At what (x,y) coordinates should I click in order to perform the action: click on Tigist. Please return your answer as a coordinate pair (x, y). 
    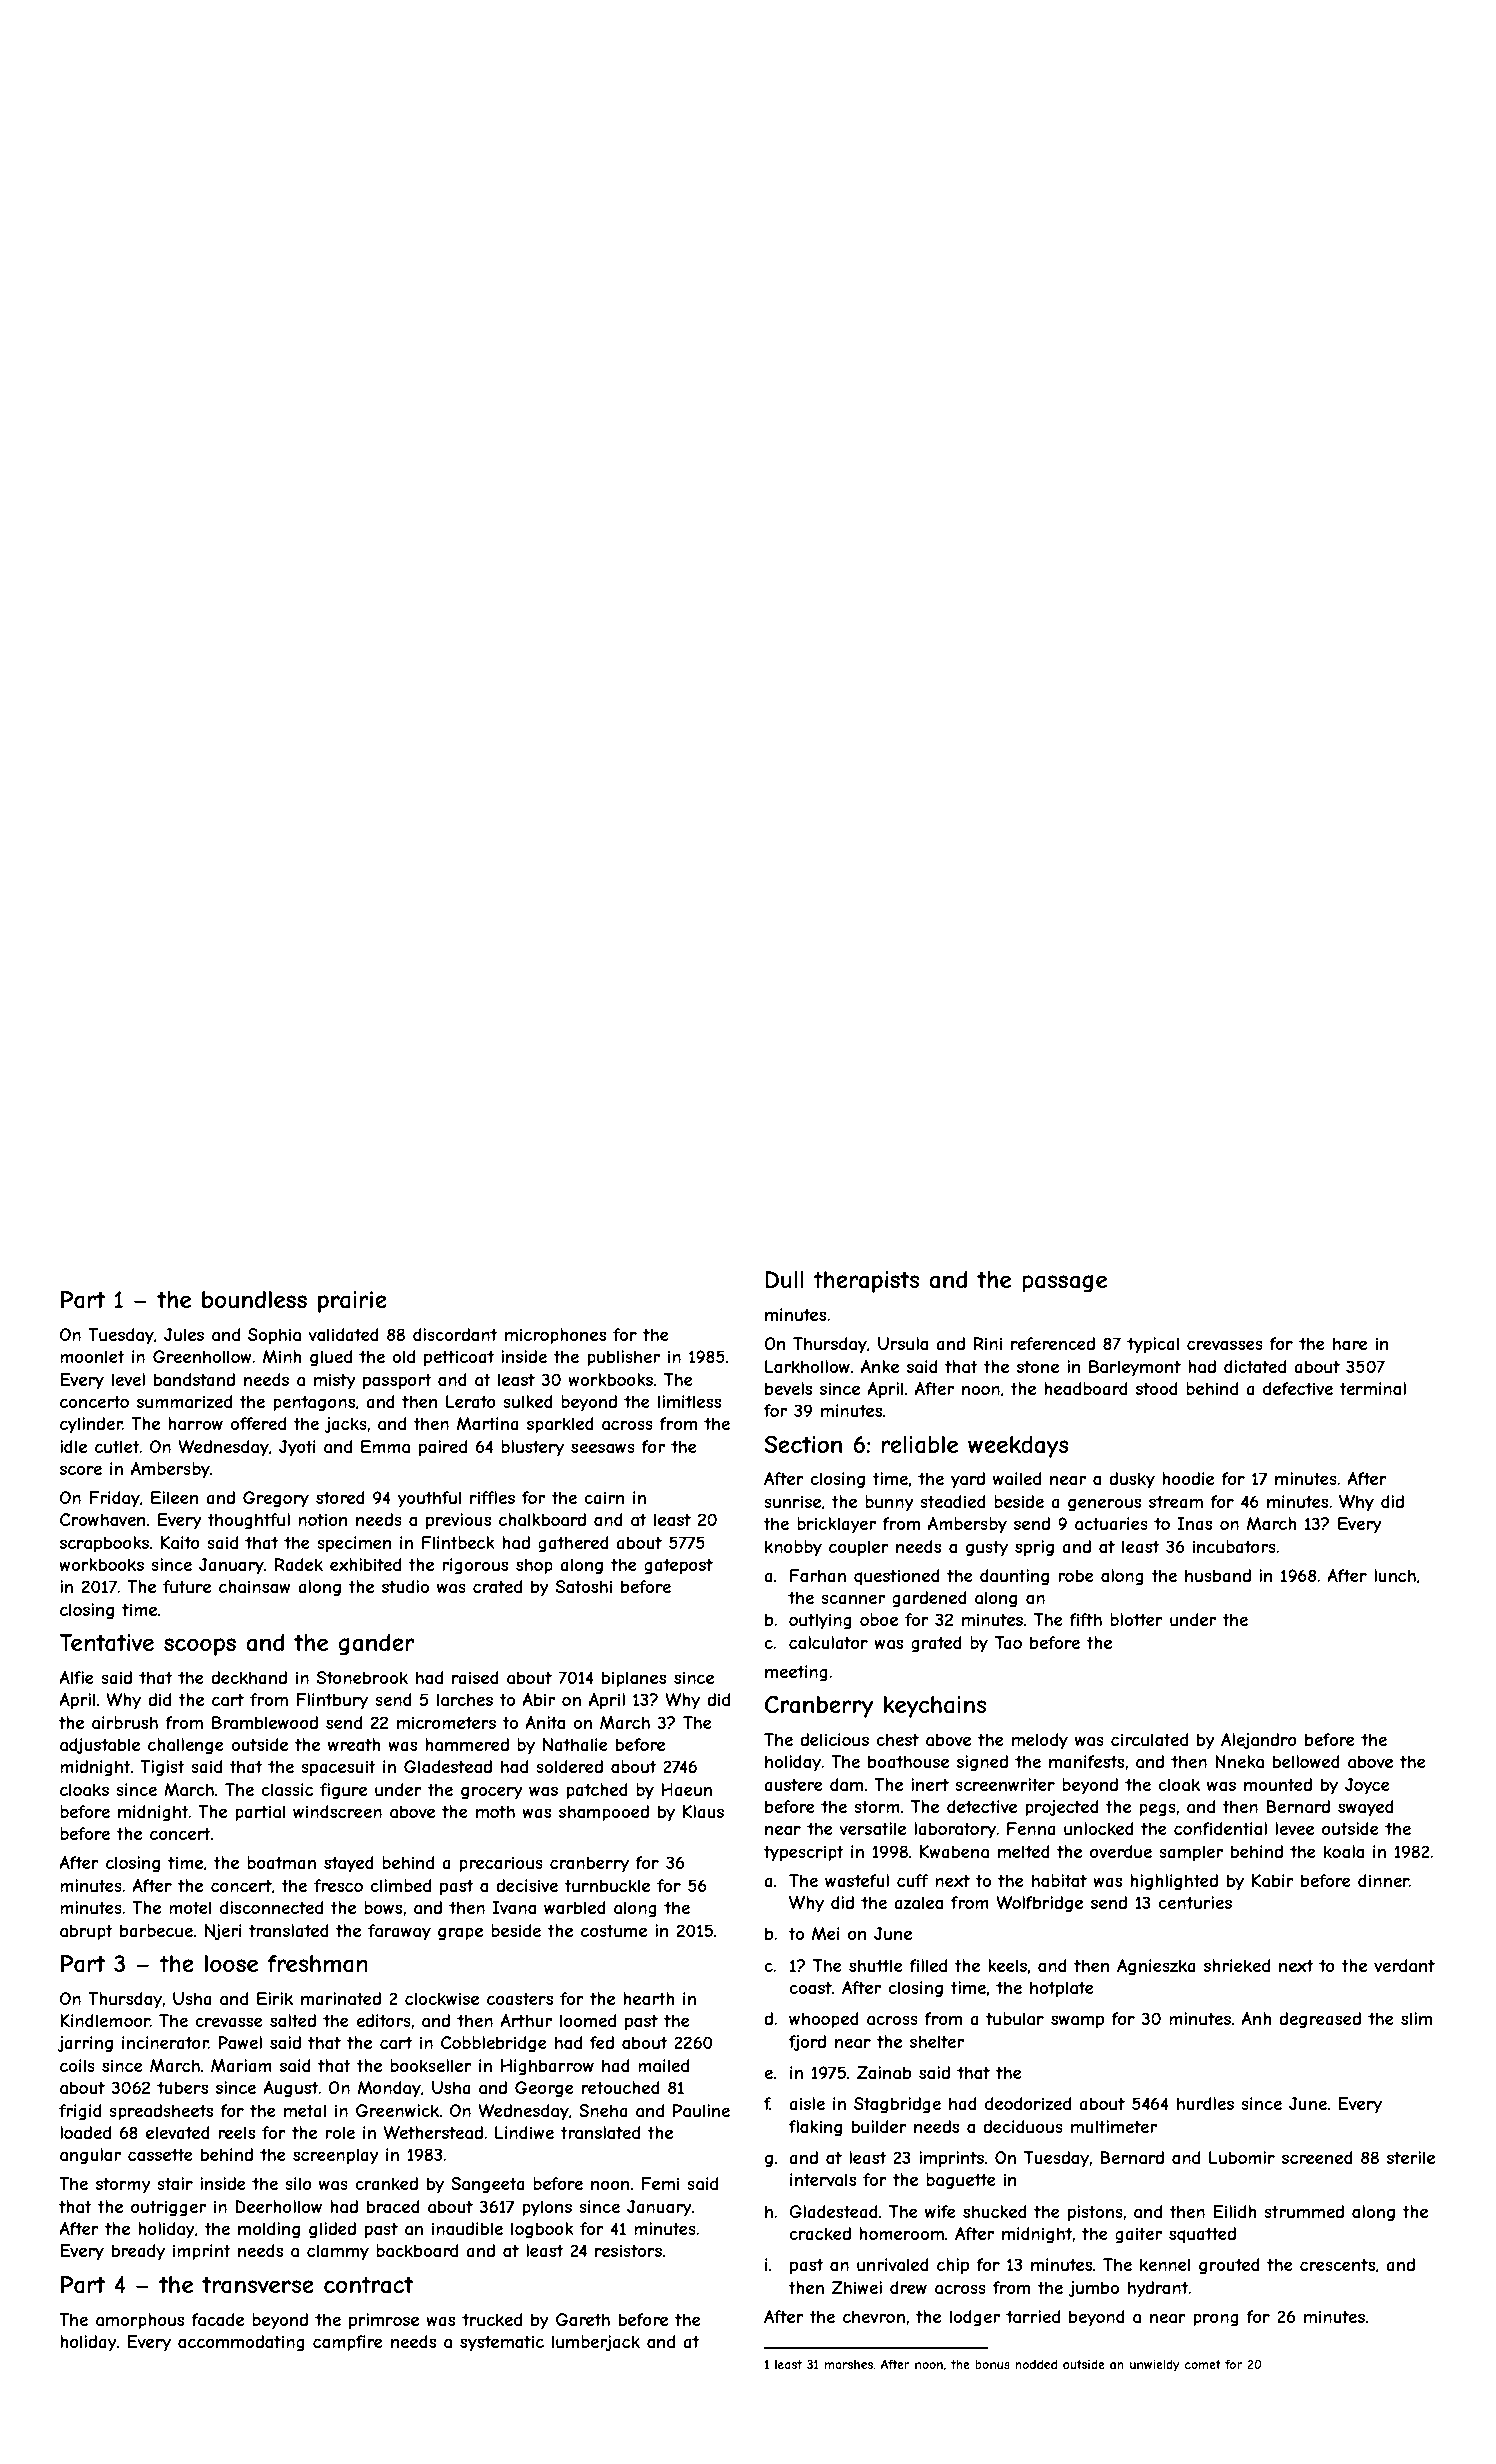
    Looking at the image, I should click on (162, 1768).
